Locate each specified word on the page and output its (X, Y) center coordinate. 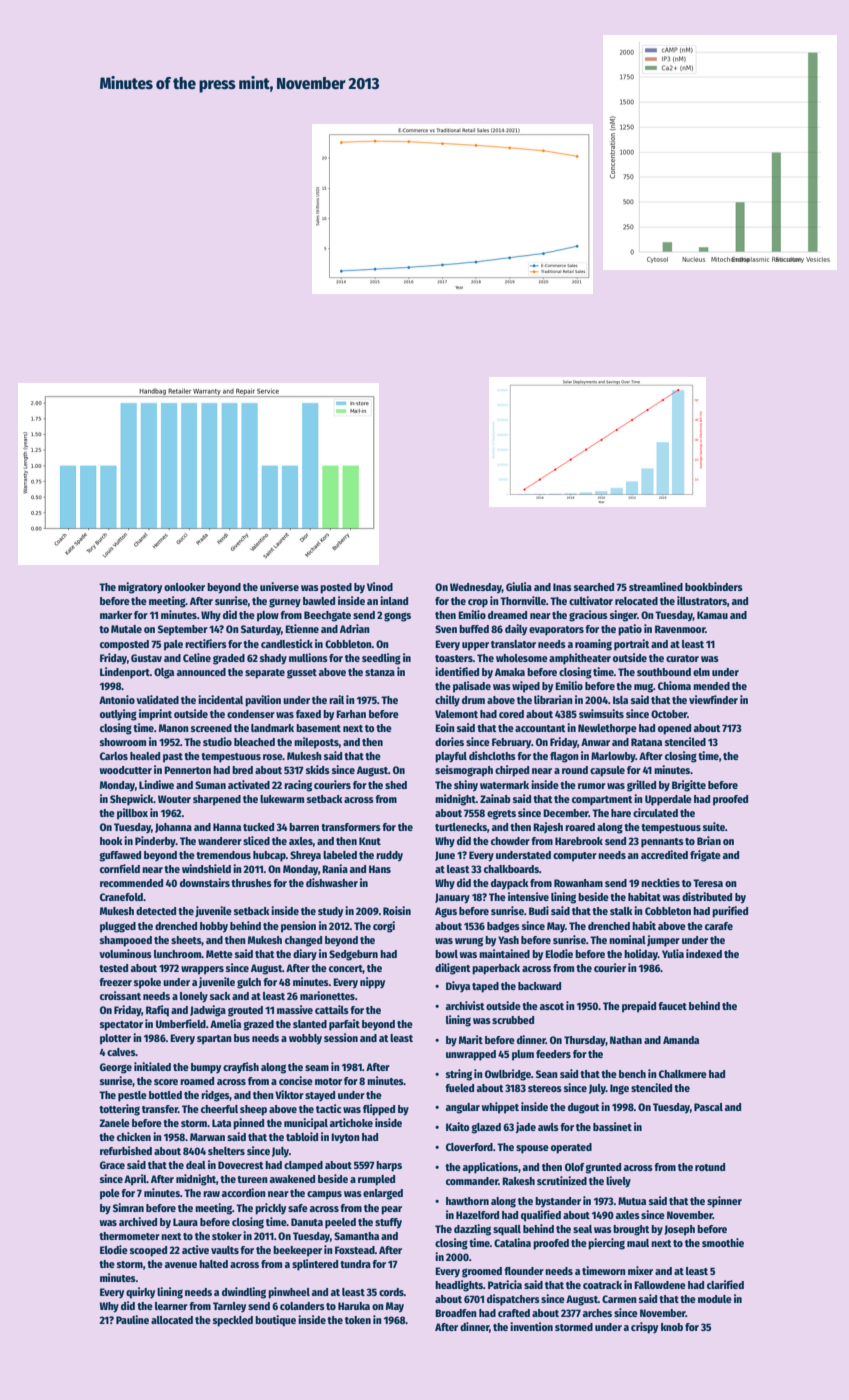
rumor (592, 786)
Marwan (207, 1137)
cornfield (120, 868)
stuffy (388, 1223)
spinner (724, 1202)
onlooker (184, 587)
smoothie (723, 1242)
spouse (532, 1149)
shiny (466, 786)
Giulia (519, 586)
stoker (227, 1236)
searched (594, 587)
